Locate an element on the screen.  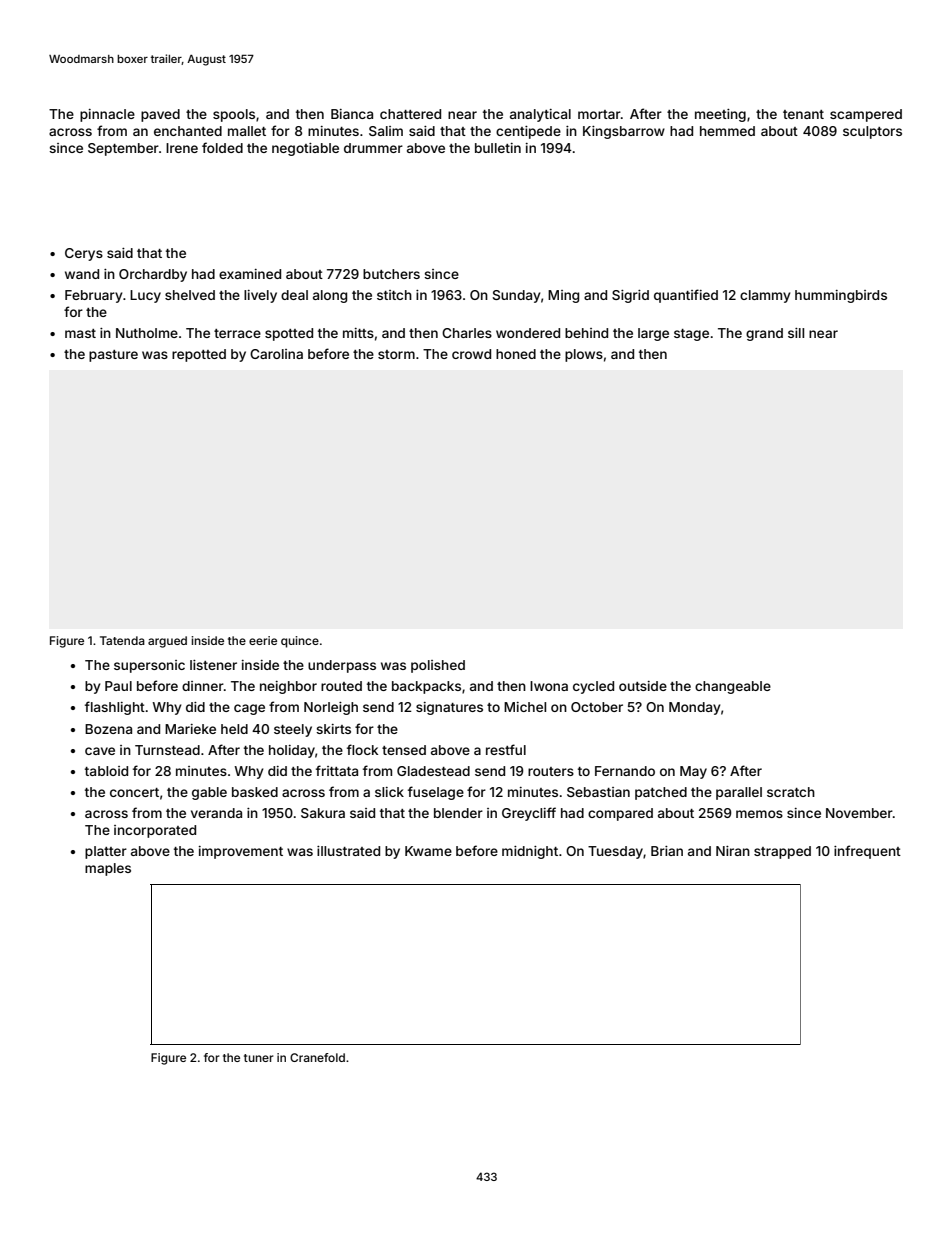
infrequent is located at coordinates (867, 852).
